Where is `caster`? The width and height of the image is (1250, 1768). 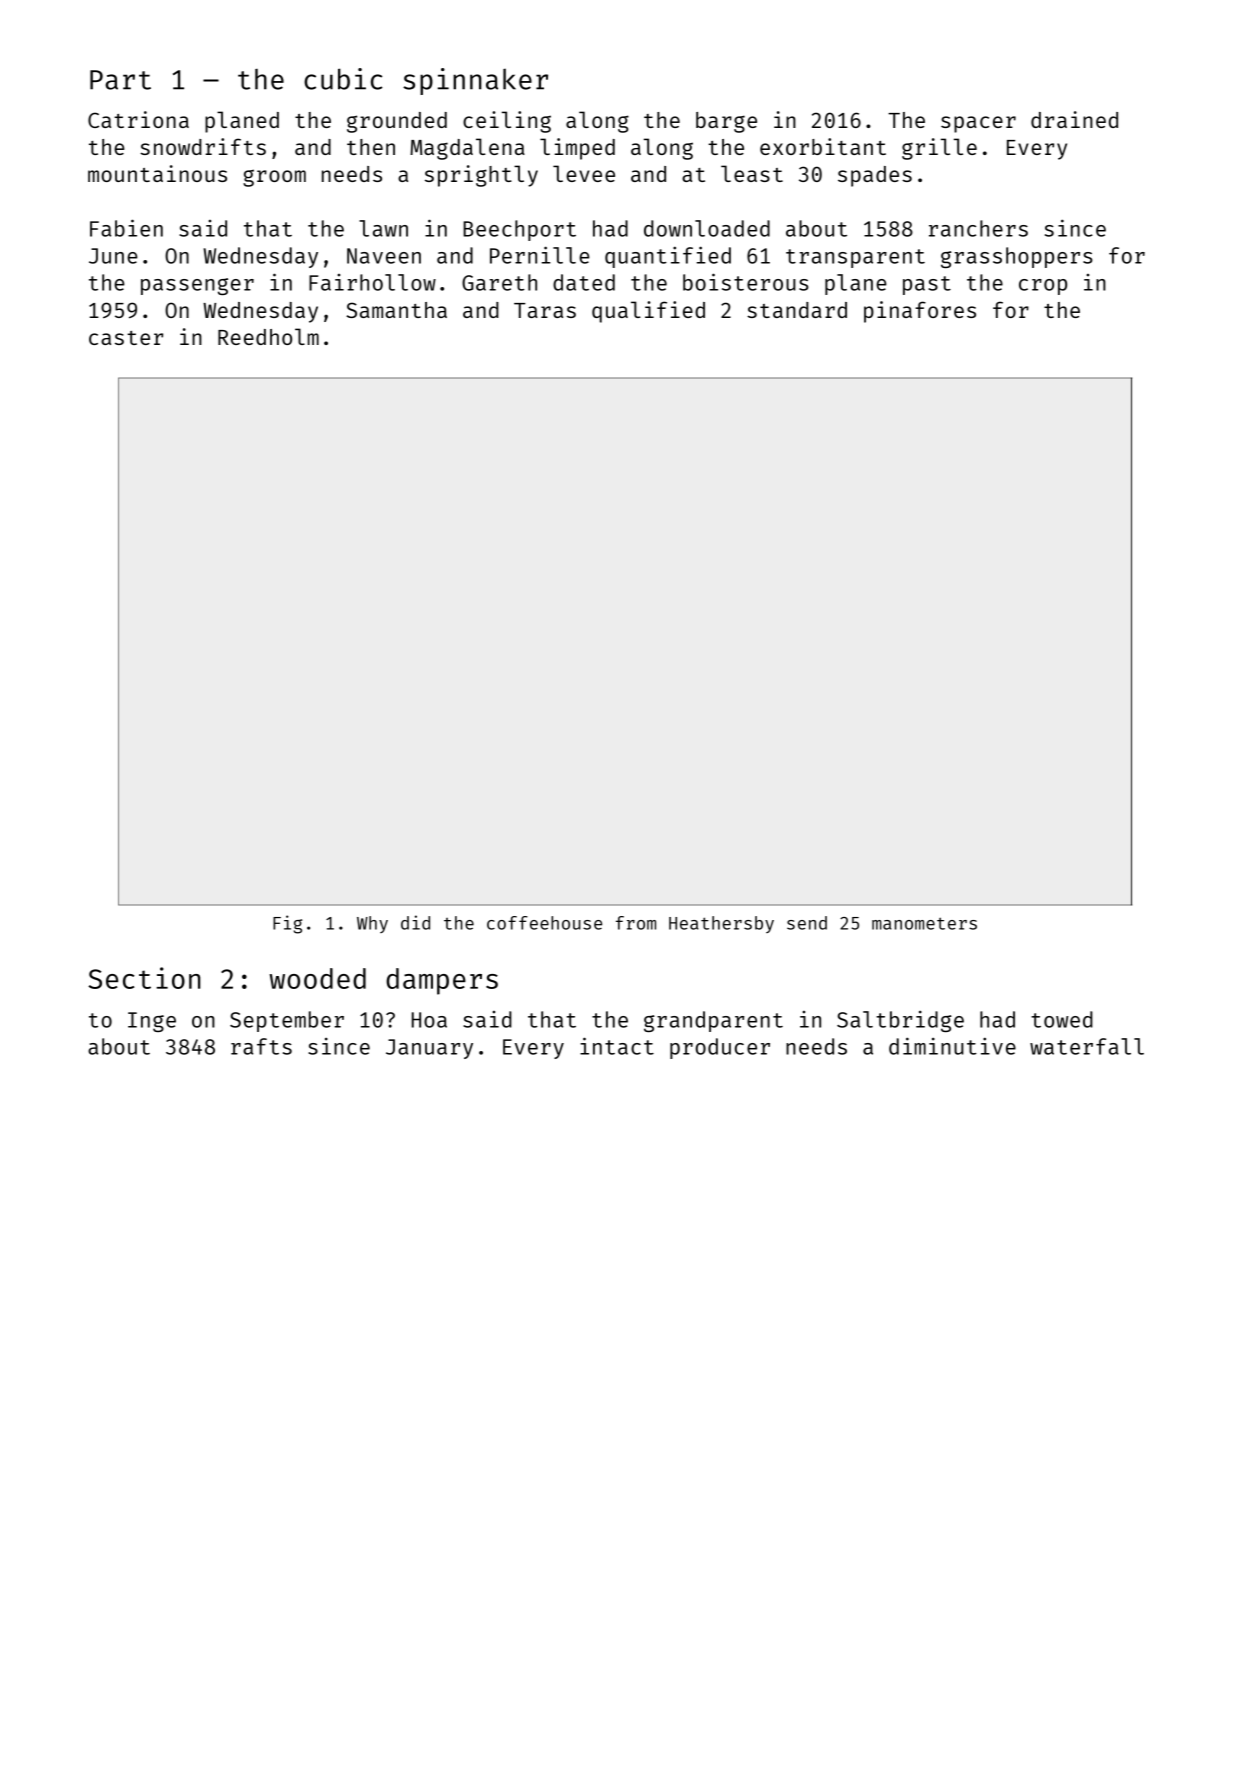
caster is located at coordinates (126, 338).
